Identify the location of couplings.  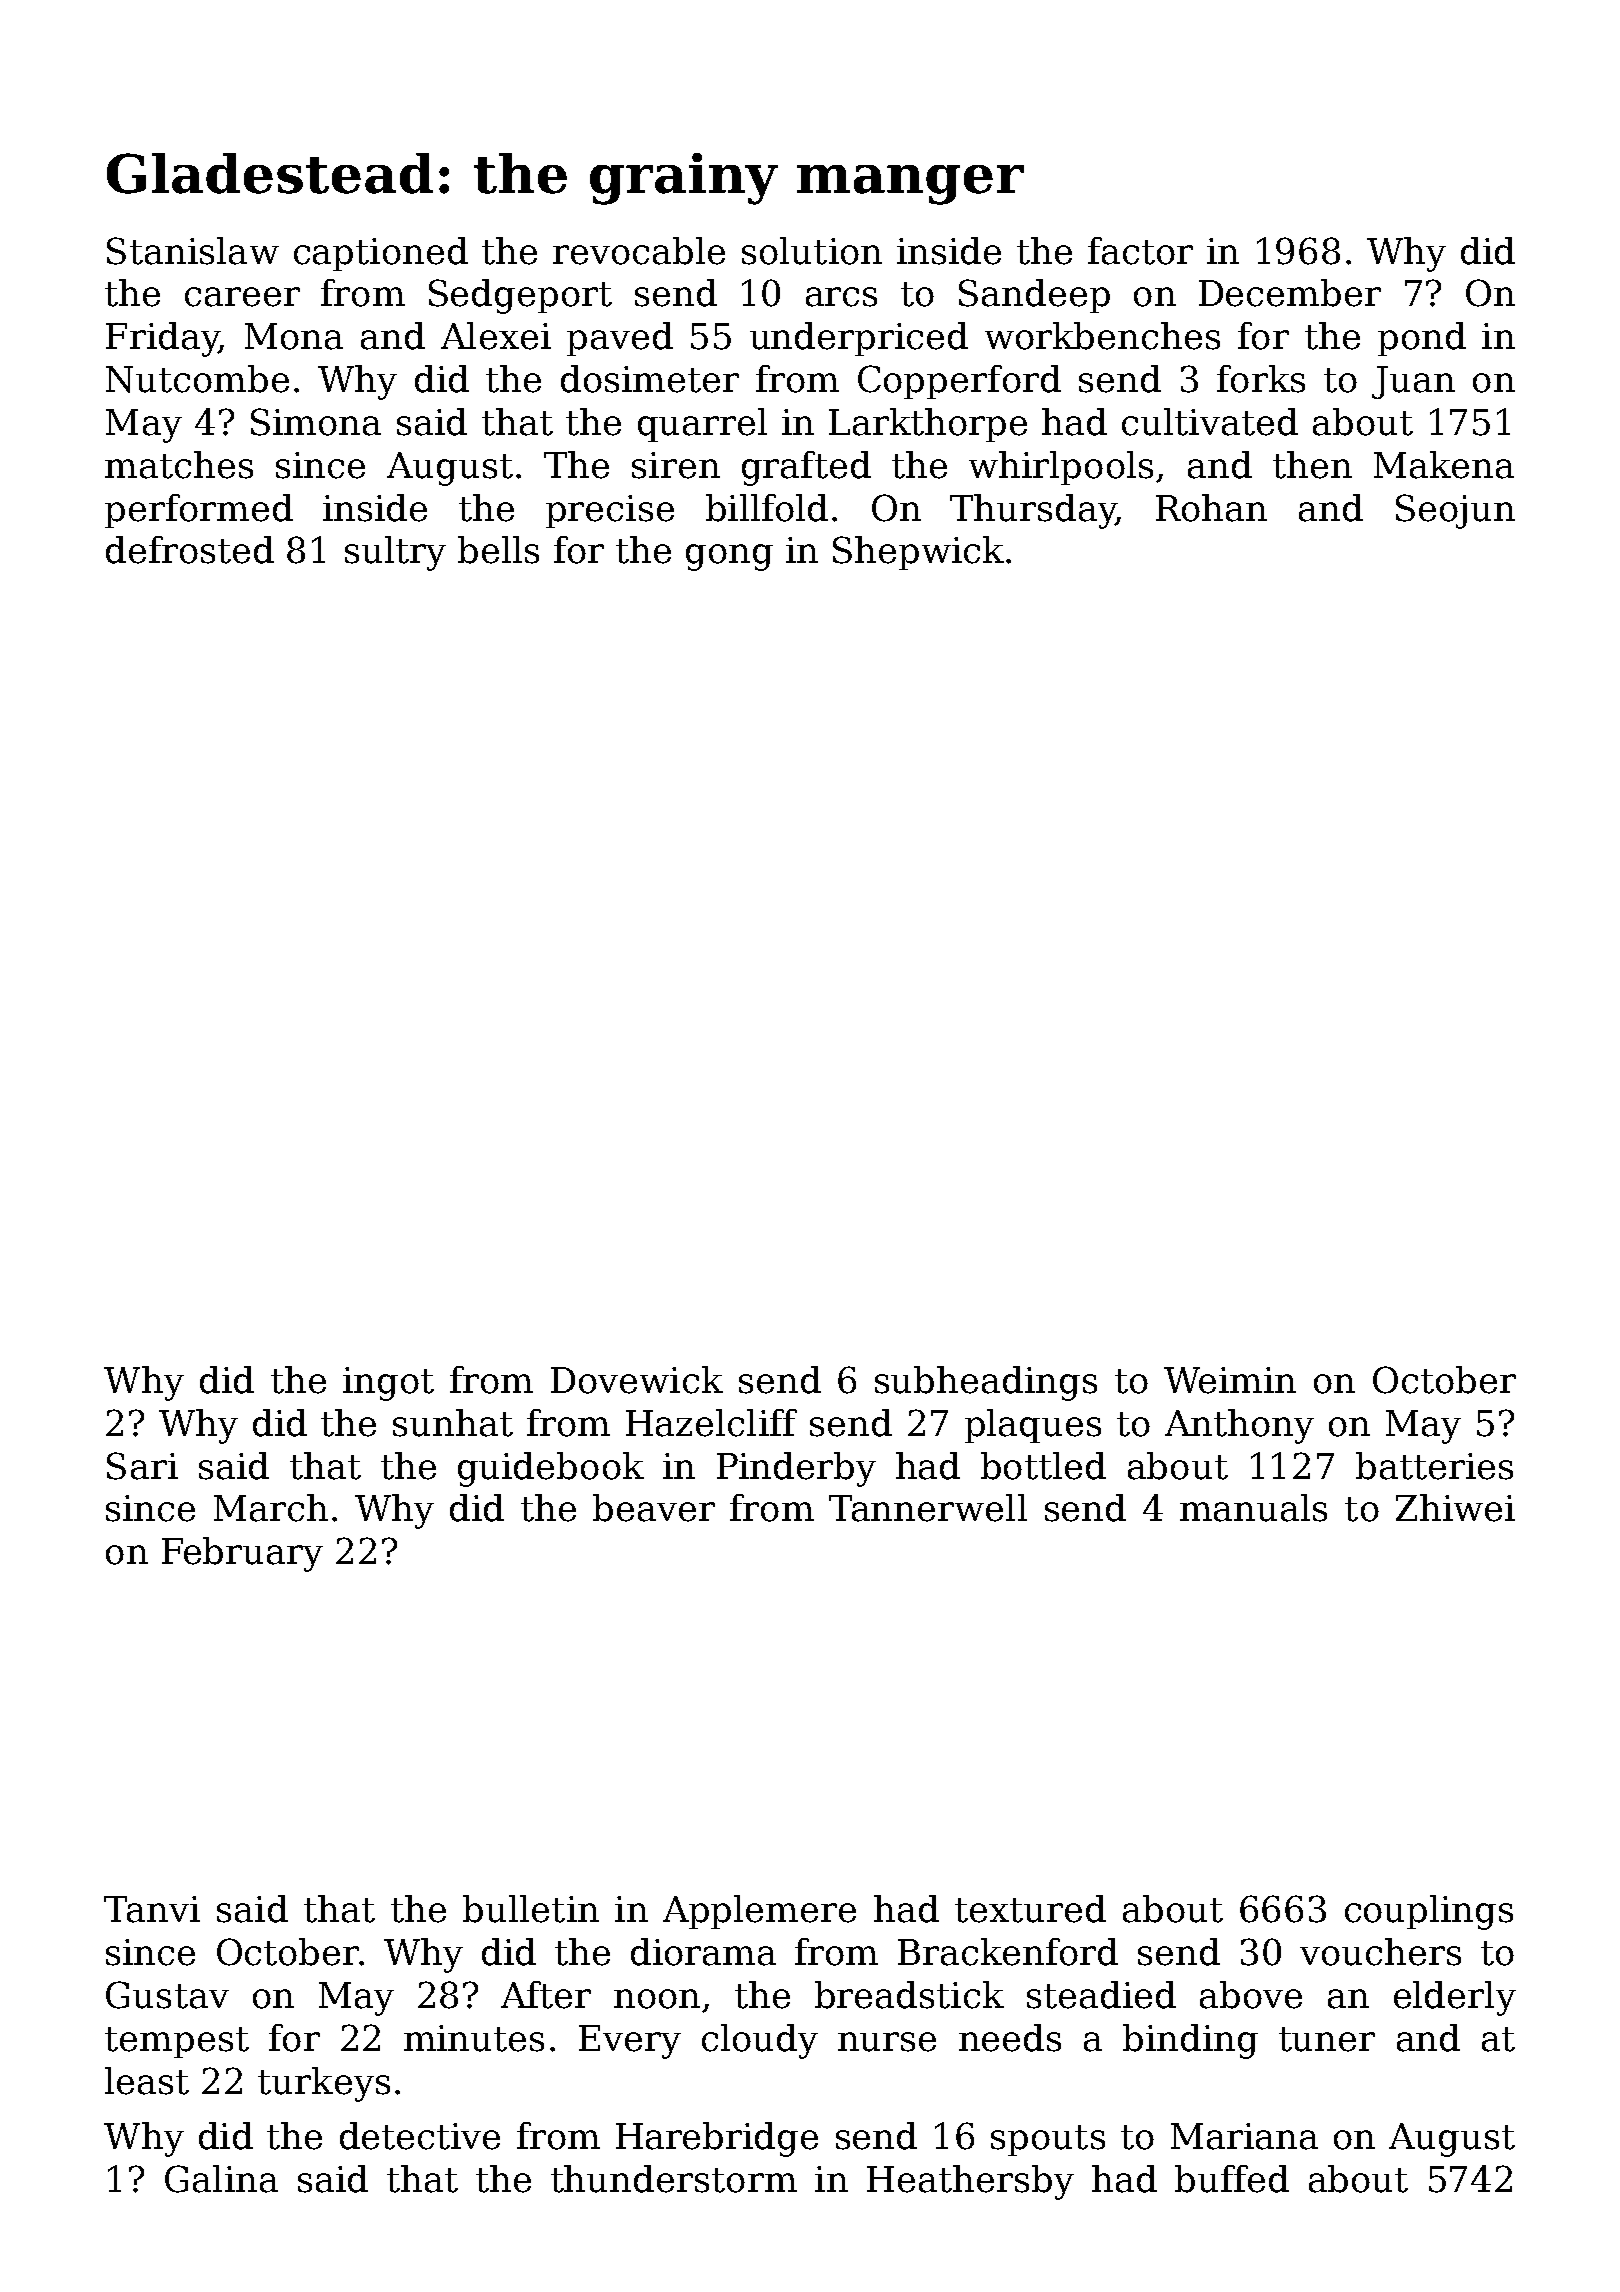
(1429, 1912).
